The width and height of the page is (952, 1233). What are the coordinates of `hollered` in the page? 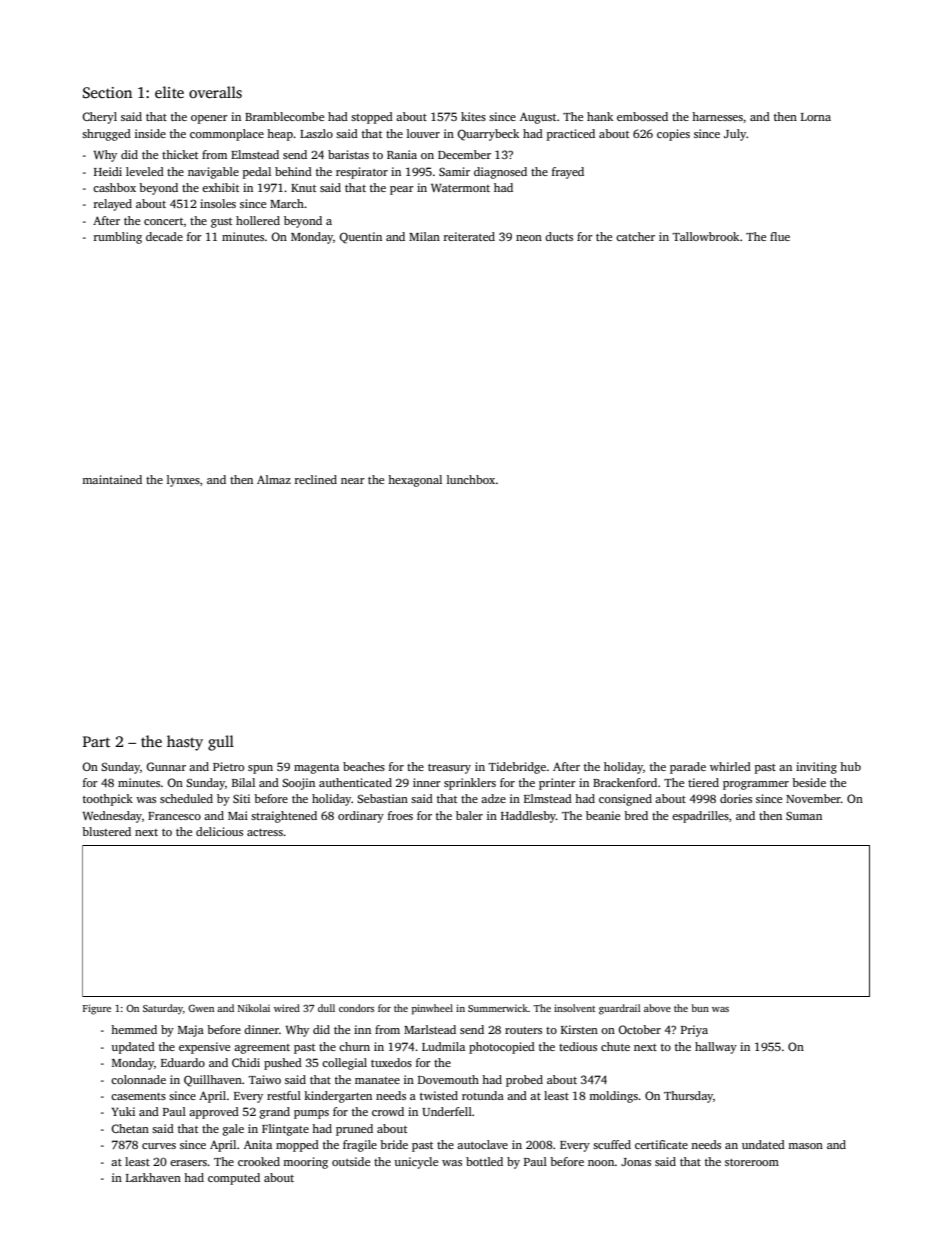 It's located at (258, 220).
